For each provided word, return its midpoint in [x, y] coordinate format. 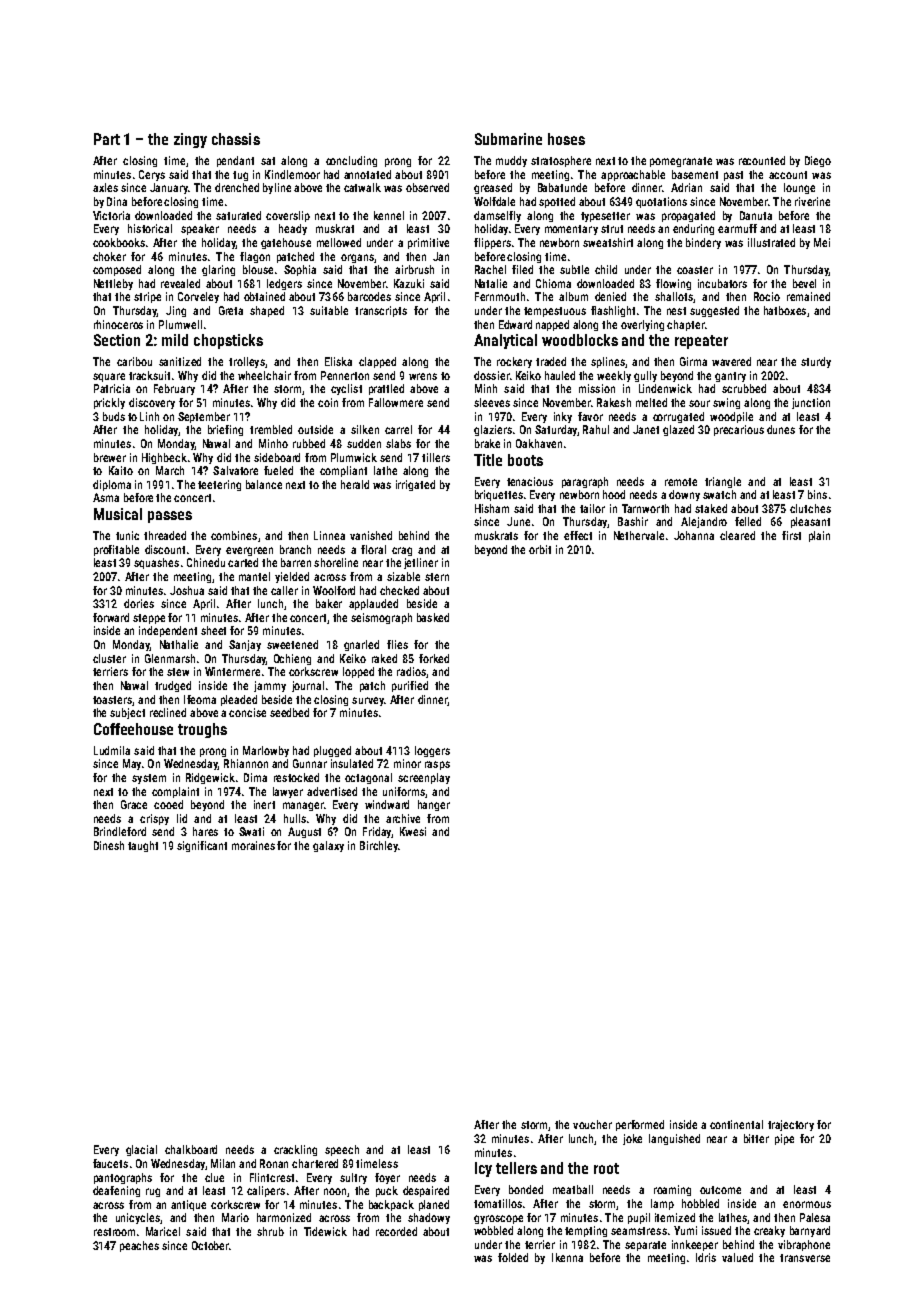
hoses [566, 139]
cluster [109, 658]
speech [342, 1150]
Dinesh [109, 845]
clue [214, 1177]
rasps [437, 765]
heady [293, 229]
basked [433, 617]
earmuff [737, 228]
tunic [127, 535]
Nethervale [639, 535]
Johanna [694, 535]
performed [640, 1125]
